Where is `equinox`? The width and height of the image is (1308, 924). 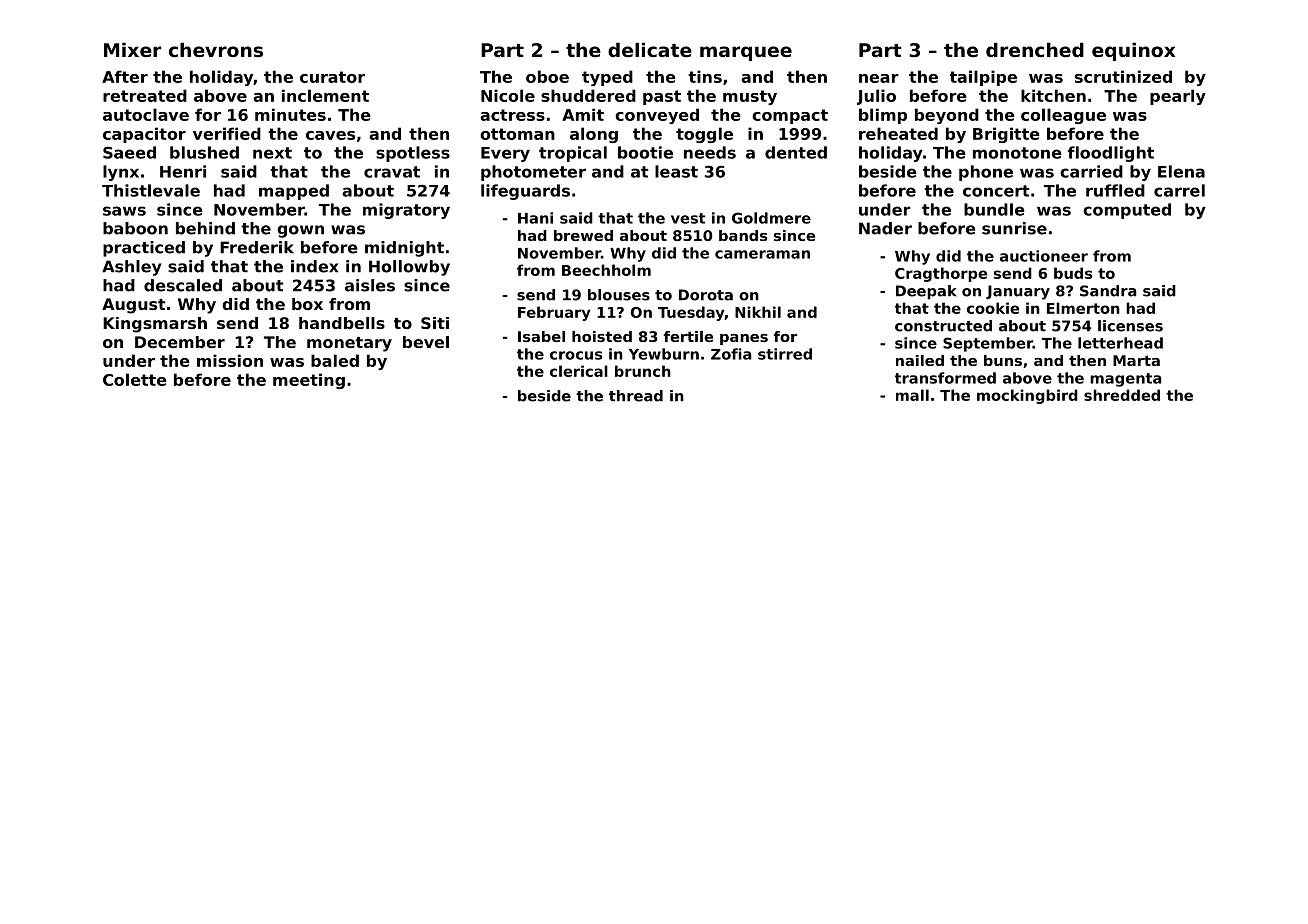 equinox is located at coordinates (1133, 51).
